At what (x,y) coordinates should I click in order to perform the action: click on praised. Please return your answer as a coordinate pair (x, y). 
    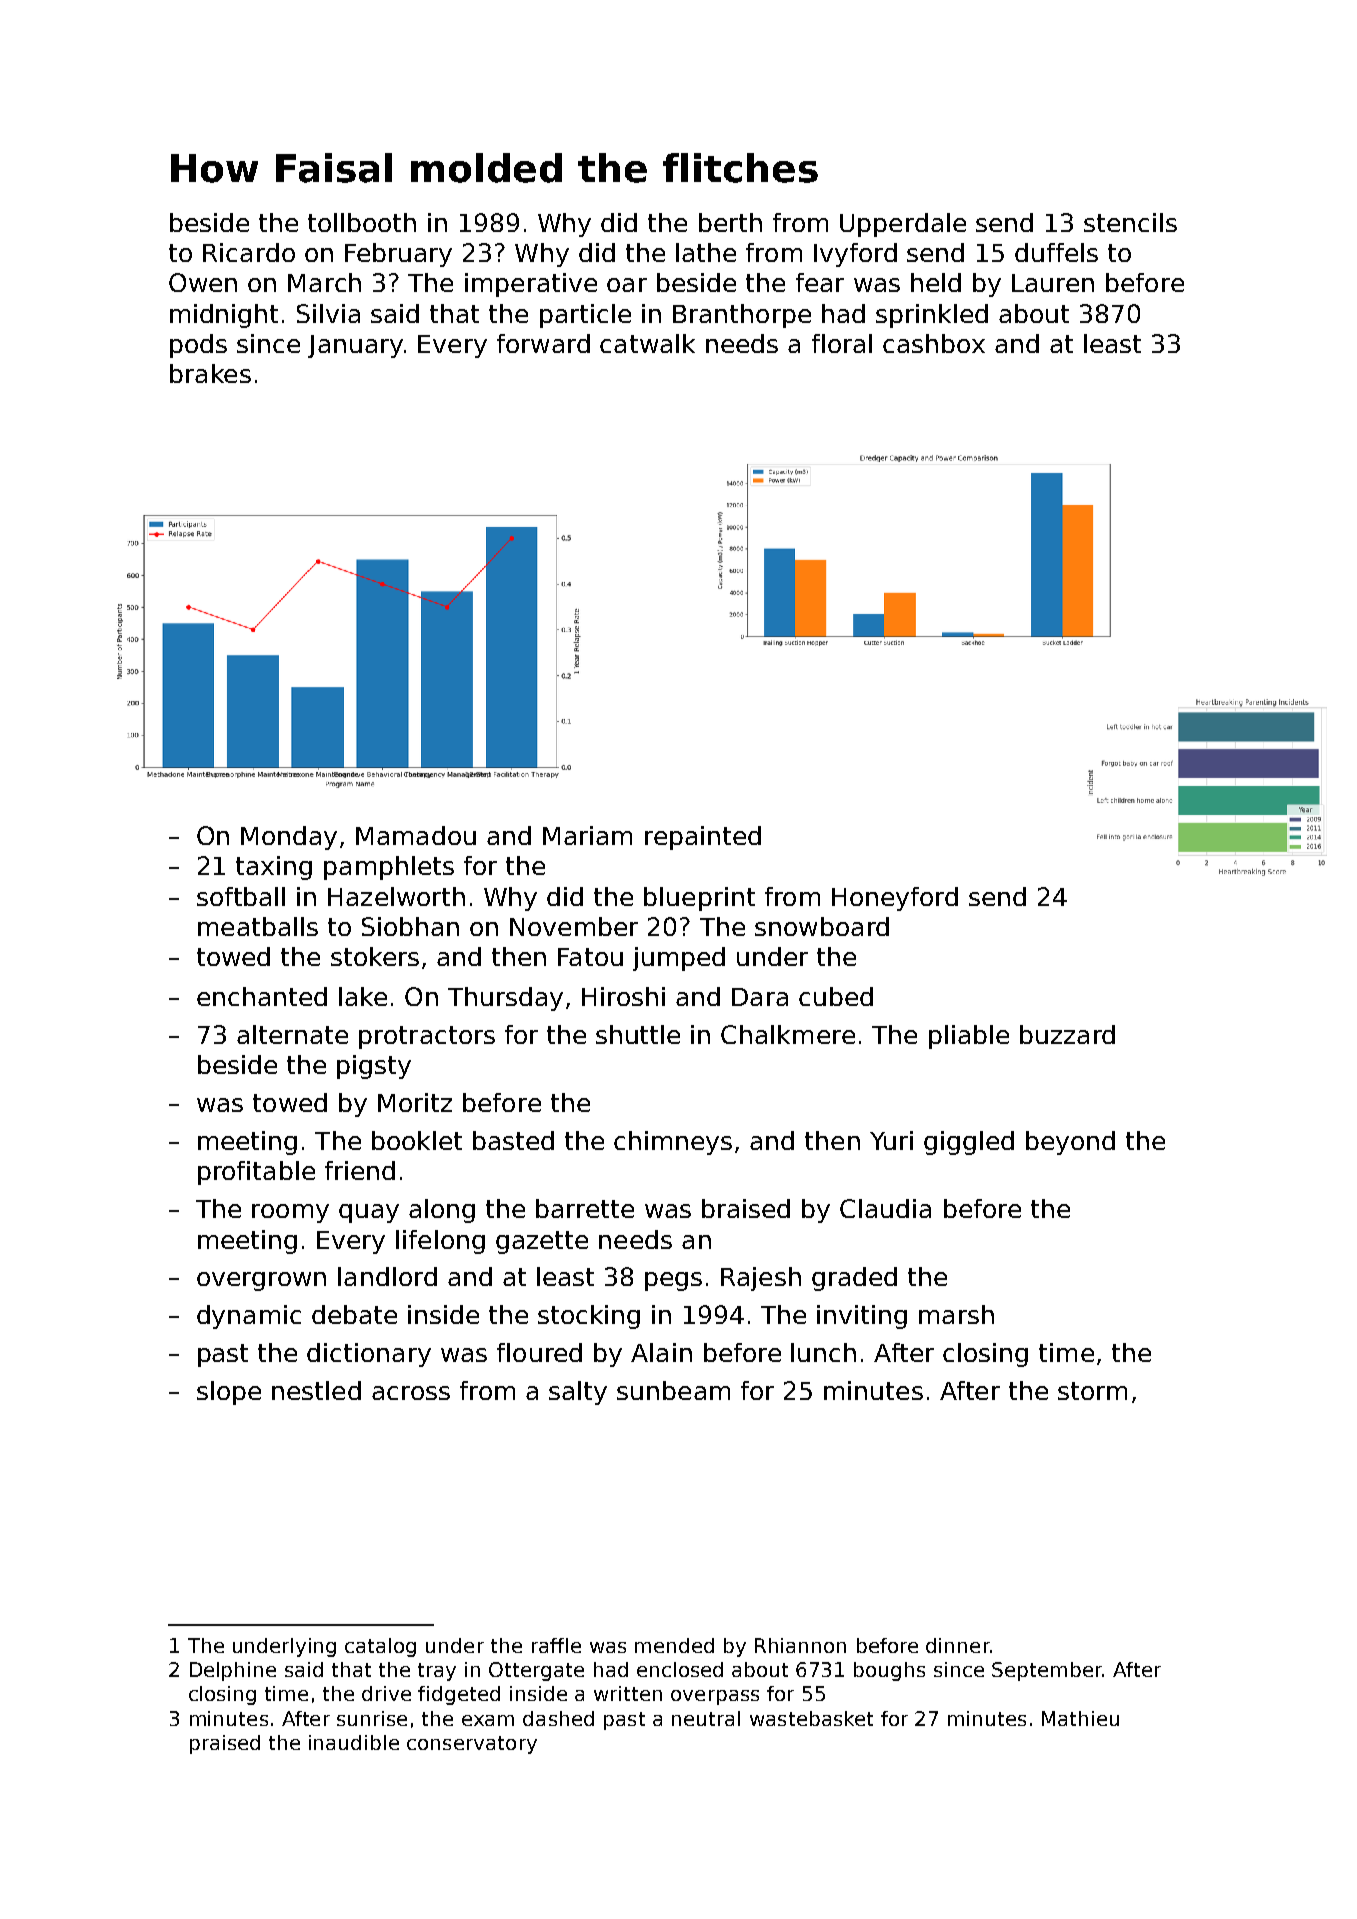
    Looking at the image, I should click on (225, 1744).
